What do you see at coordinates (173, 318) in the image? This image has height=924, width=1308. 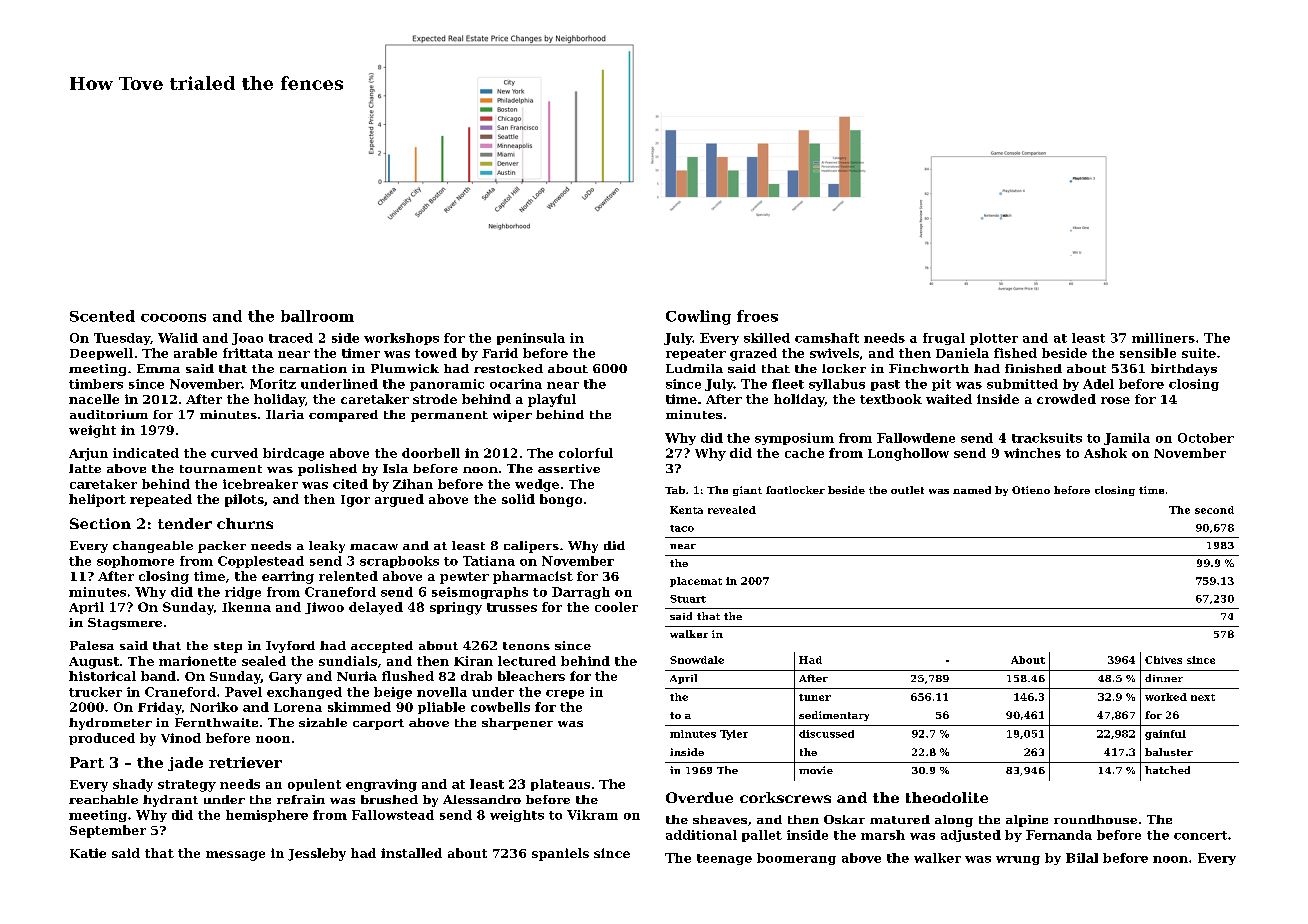 I see `cocoons` at bounding box center [173, 318].
